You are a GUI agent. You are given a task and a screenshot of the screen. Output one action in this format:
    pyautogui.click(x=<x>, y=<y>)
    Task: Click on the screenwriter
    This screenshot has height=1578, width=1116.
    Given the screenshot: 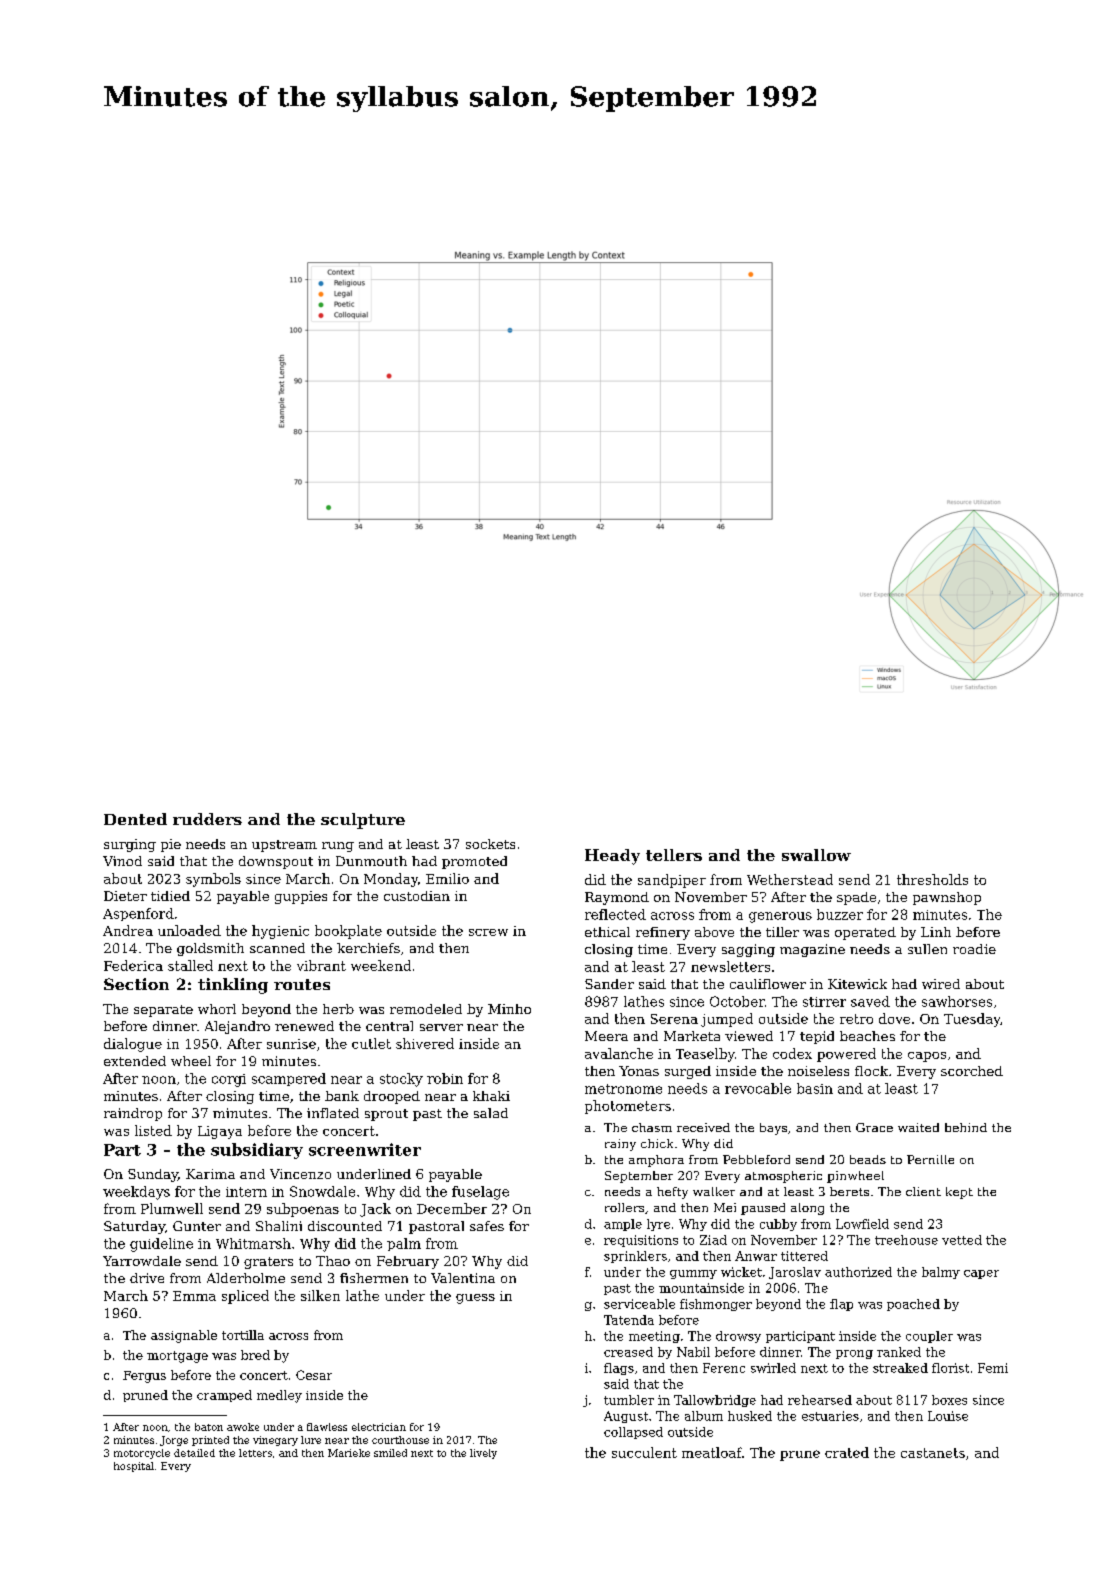 What is the action you would take?
    pyautogui.click(x=365, y=1149)
